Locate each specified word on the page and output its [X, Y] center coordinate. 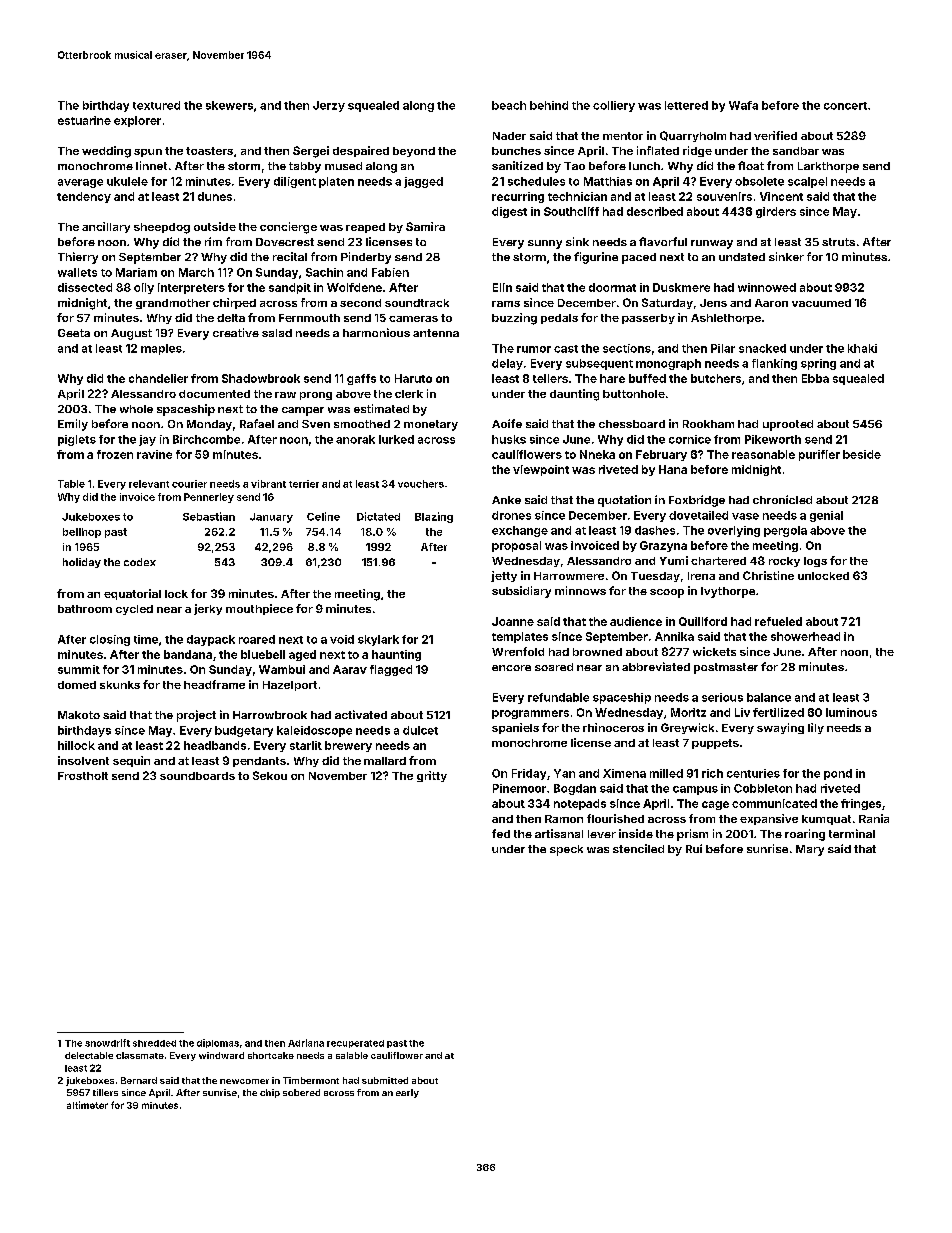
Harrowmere [569, 576]
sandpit [290, 288]
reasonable [763, 454]
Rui [694, 848]
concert [845, 106]
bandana [188, 654]
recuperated [355, 1044]
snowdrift [107, 1043]
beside [862, 454]
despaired [361, 151]
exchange [520, 531]
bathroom [85, 609]
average [80, 183]
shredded [154, 1043]
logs [815, 562]
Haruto [413, 378]
